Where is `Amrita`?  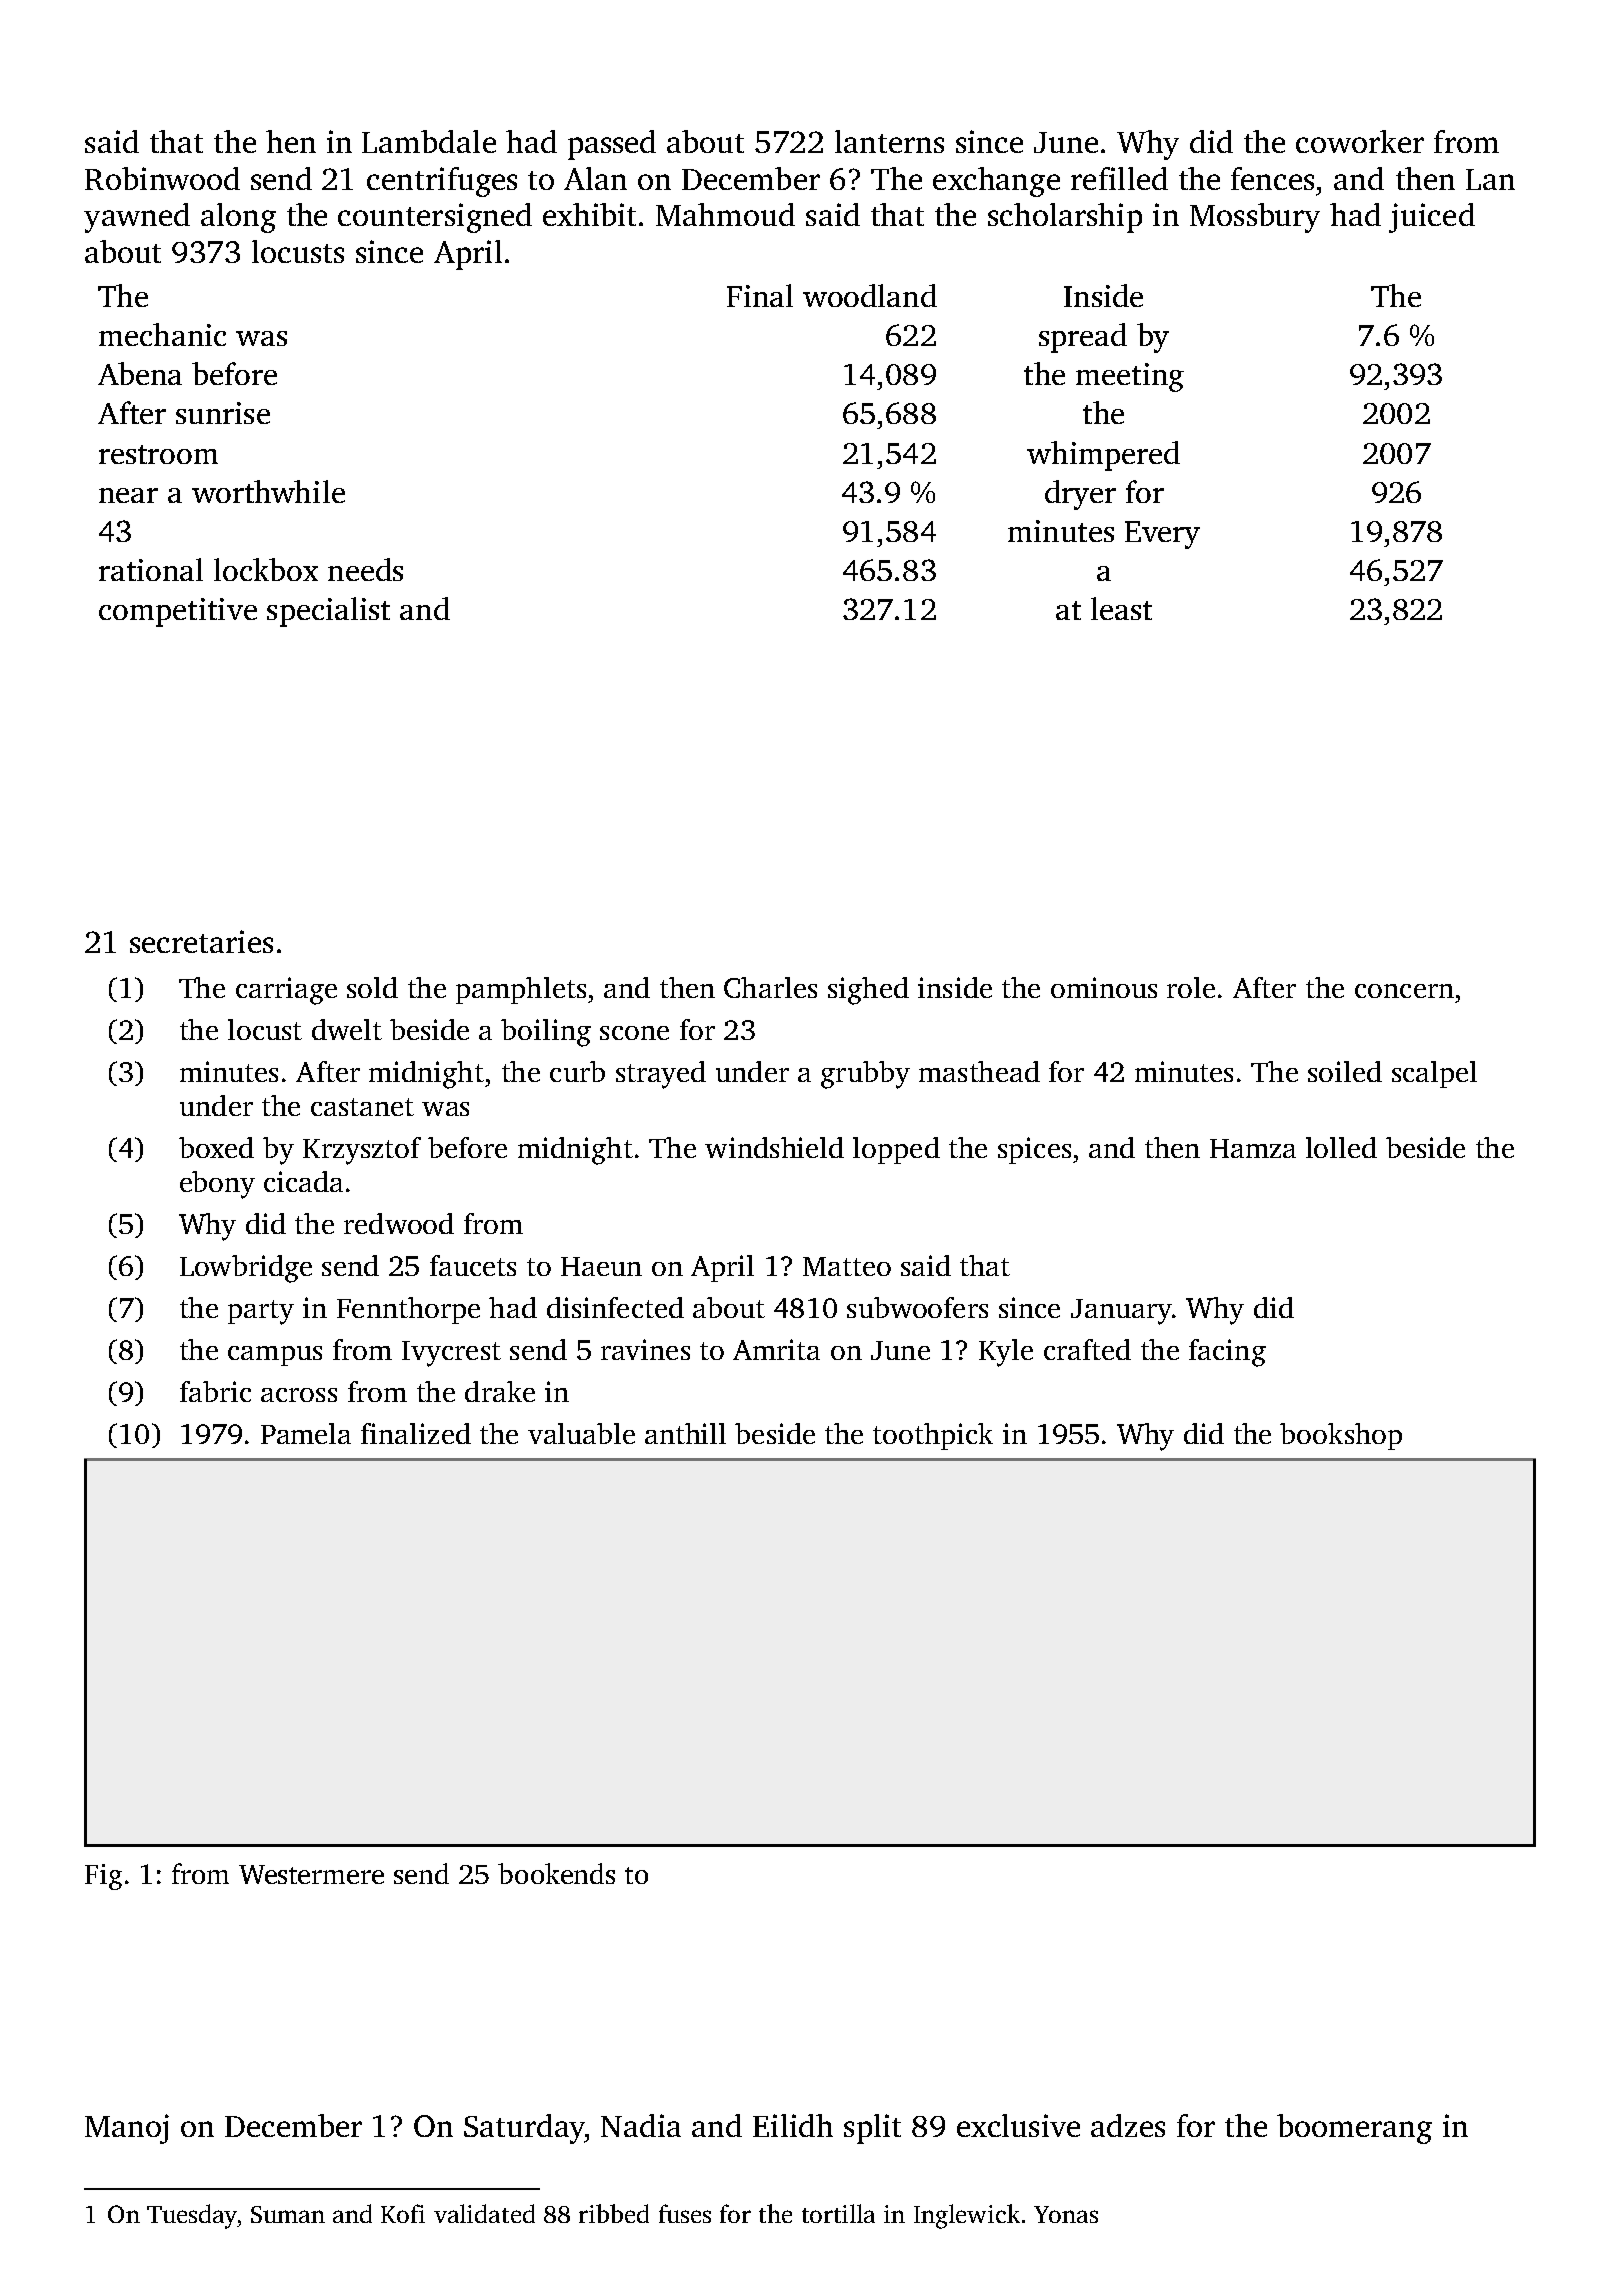 Amrita is located at coordinates (776, 1349).
